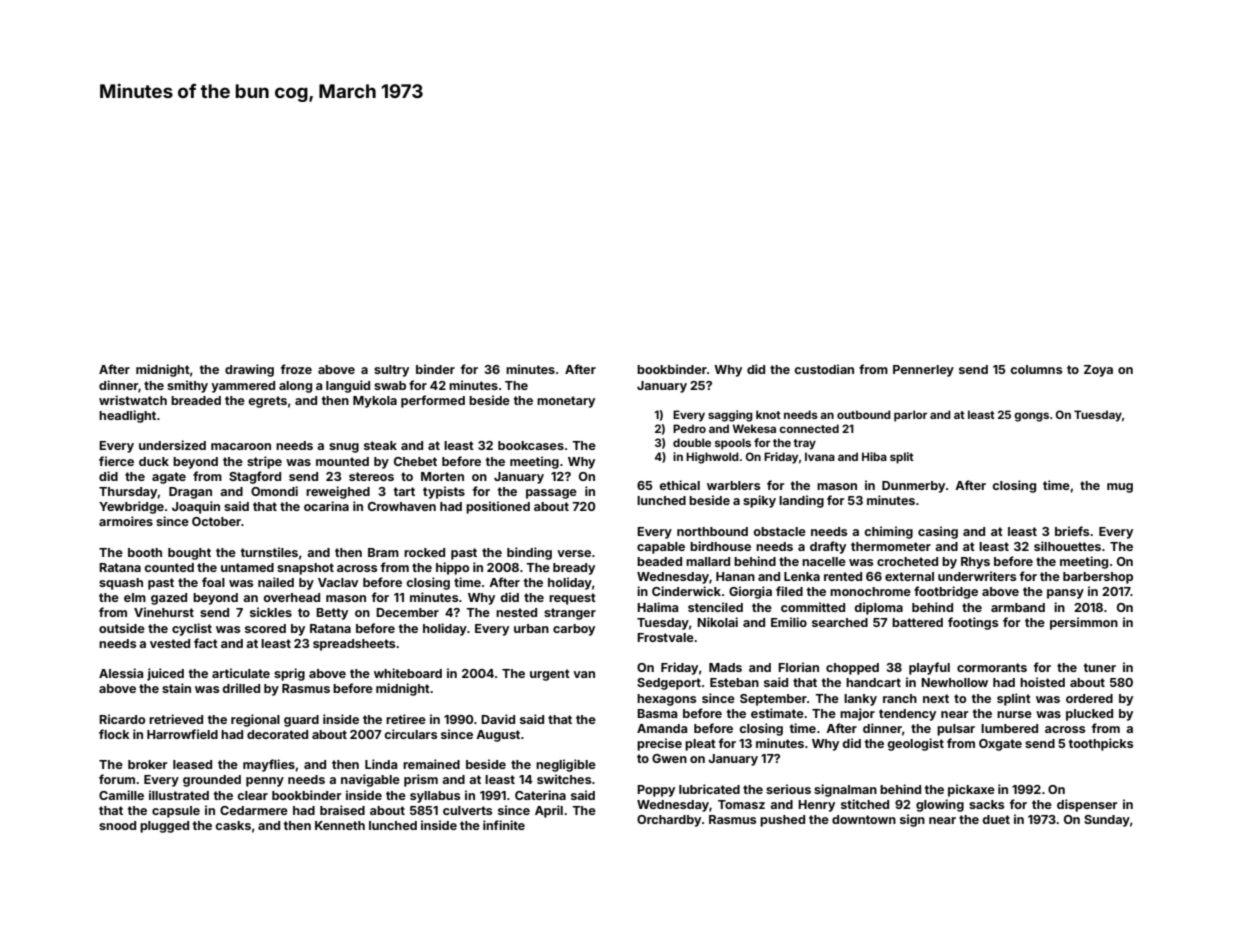 The height and width of the image is (952, 1233). I want to click on casing, so click(938, 532).
